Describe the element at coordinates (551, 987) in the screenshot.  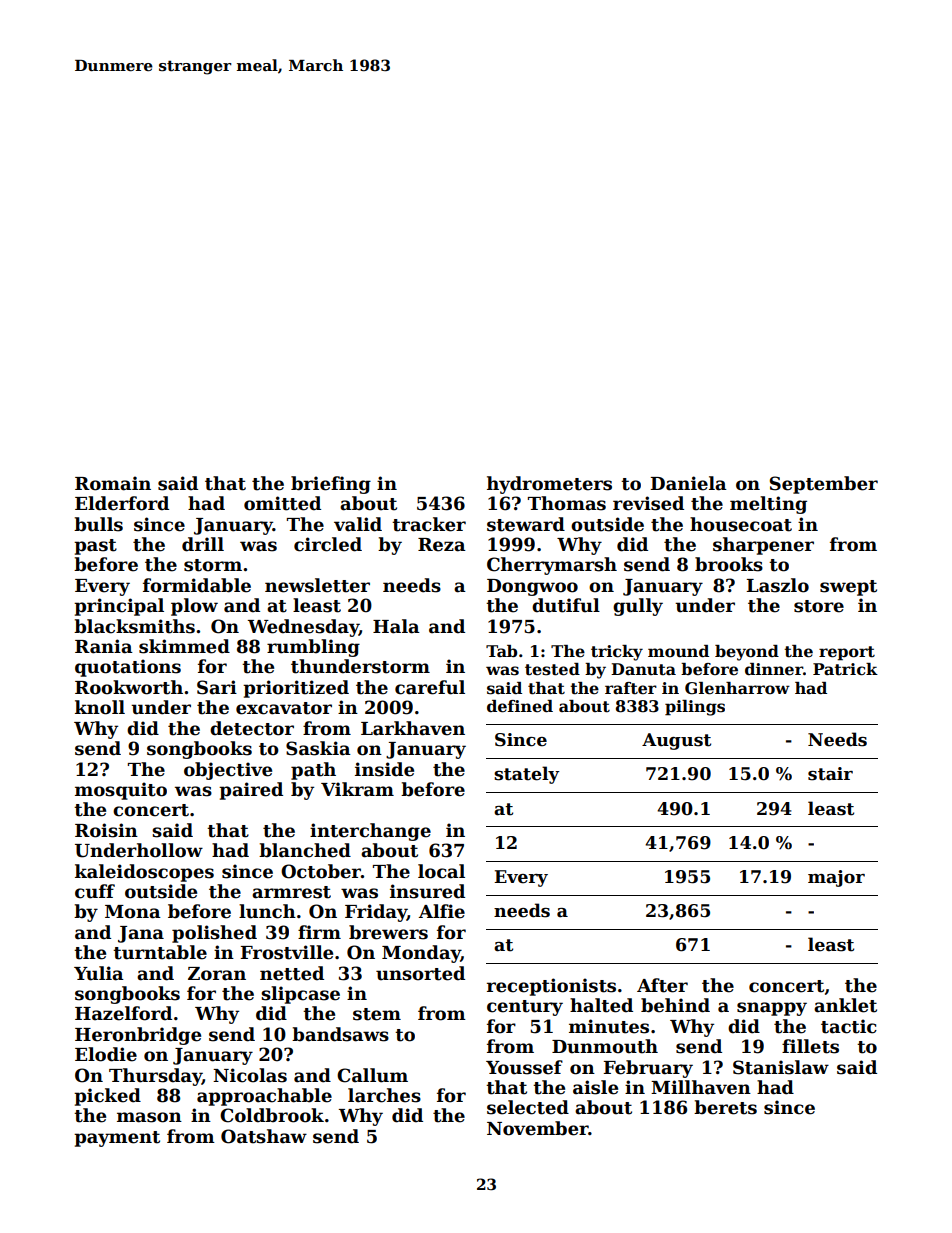
I see `receptionists` at that location.
